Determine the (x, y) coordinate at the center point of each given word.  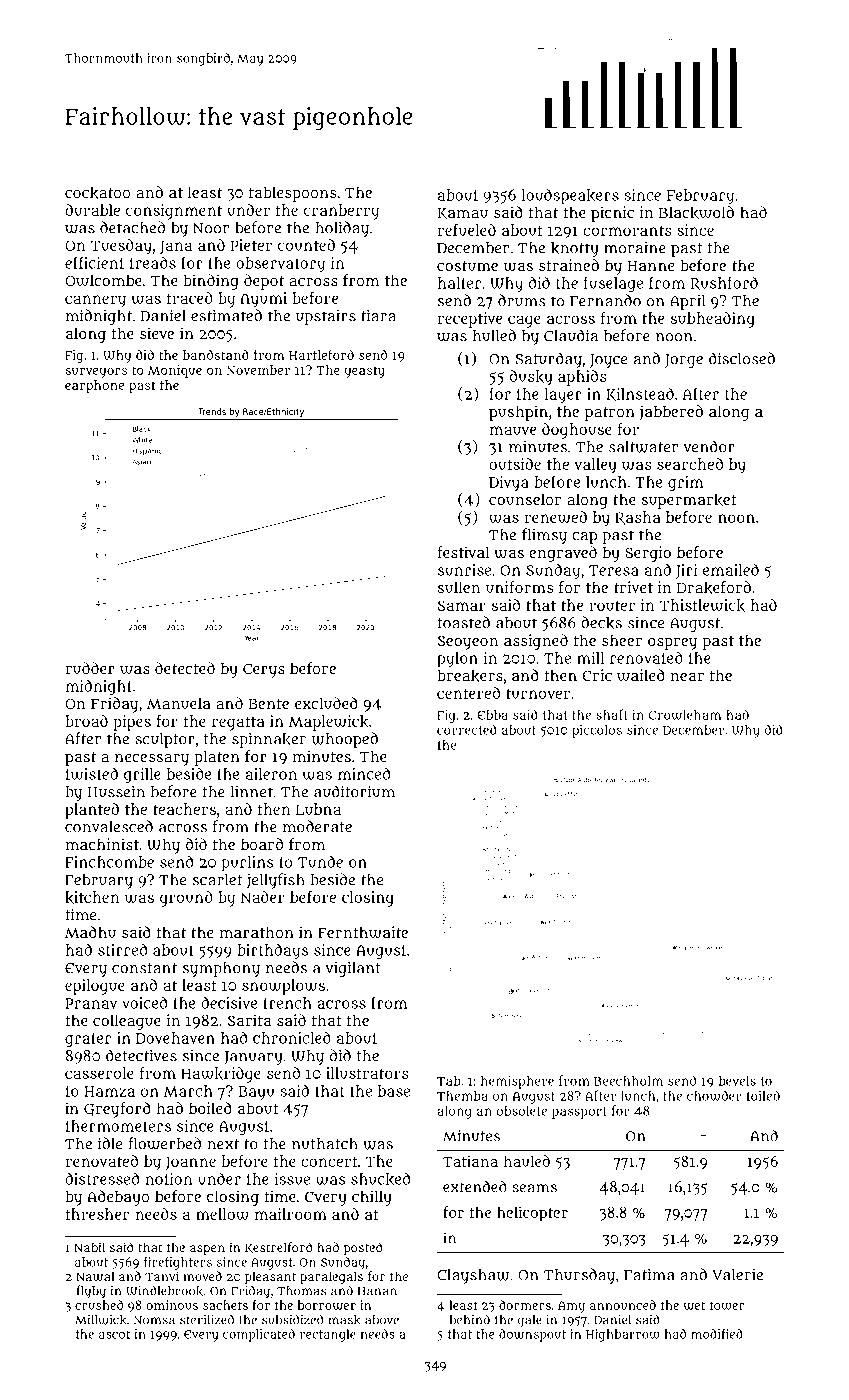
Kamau (462, 214)
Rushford (724, 284)
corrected (467, 729)
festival (463, 552)
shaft (612, 714)
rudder (90, 668)
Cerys (264, 670)
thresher (97, 1214)
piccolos (597, 731)
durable (92, 210)
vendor (709, 446)
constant (144, 968)
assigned (536, 642)
